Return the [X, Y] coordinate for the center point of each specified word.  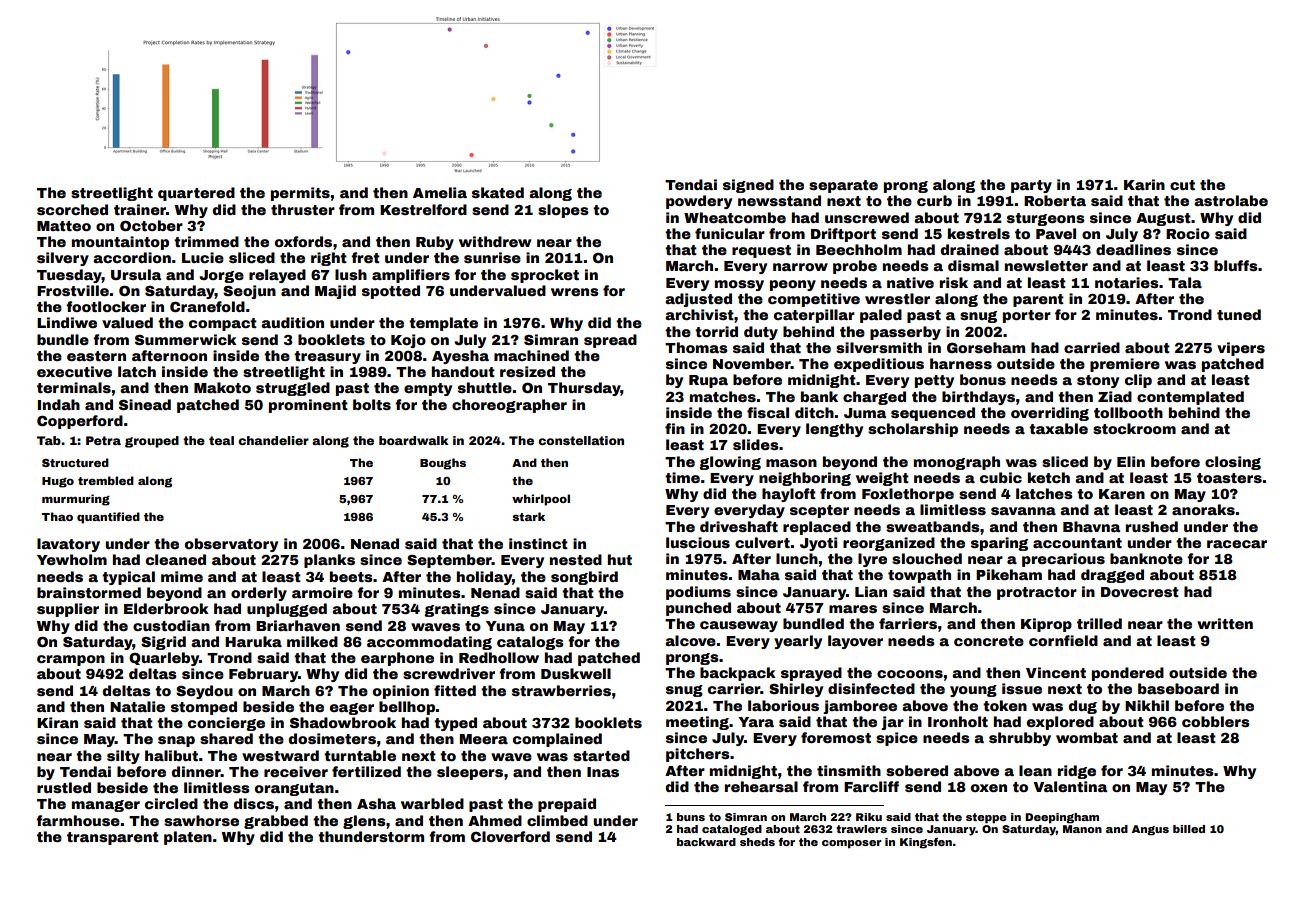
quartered [196, 194]
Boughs [443, 464]
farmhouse [78, 820]
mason [791, 463]
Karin [1144, 184]
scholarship [913, 430]
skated [498, 192]
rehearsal [761, 786]
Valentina [1070, 786]
